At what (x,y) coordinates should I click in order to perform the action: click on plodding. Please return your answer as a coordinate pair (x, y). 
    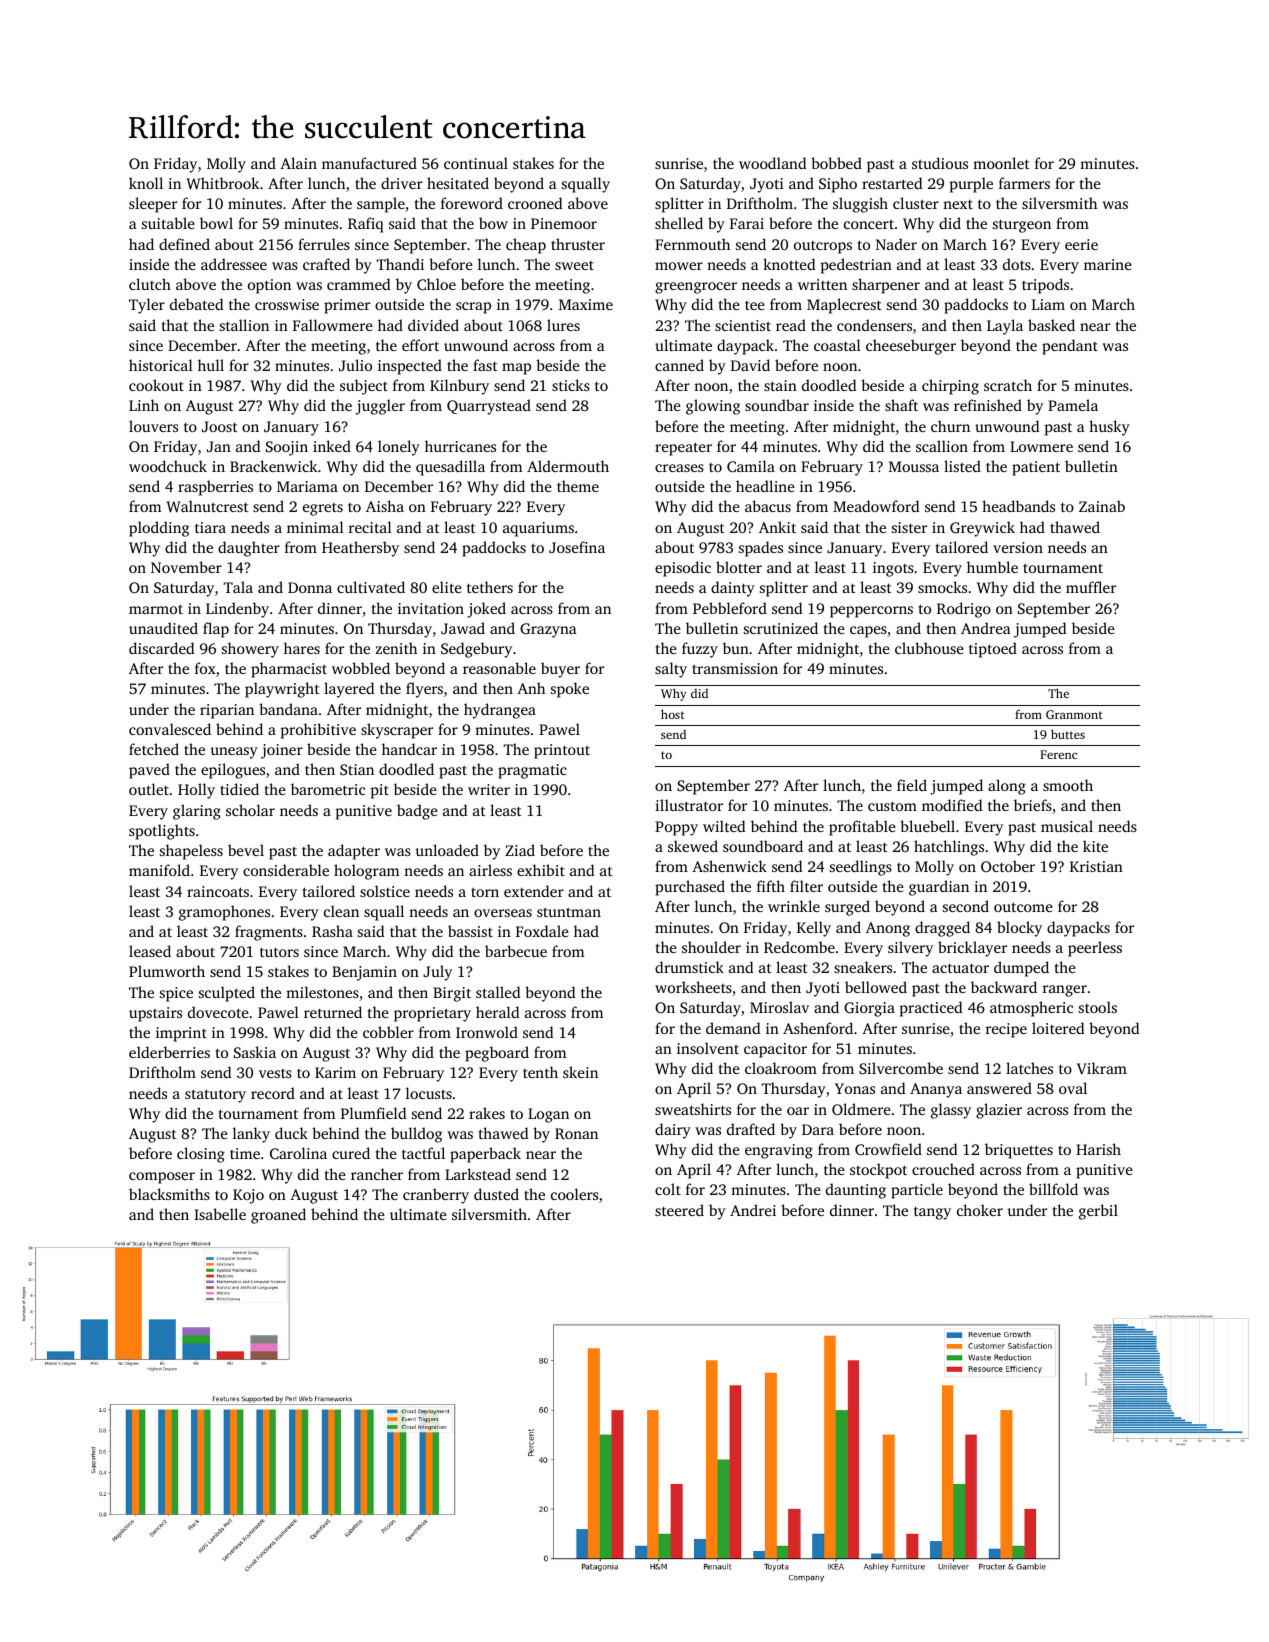
    Looking at the image, I should click on (159, 529).
